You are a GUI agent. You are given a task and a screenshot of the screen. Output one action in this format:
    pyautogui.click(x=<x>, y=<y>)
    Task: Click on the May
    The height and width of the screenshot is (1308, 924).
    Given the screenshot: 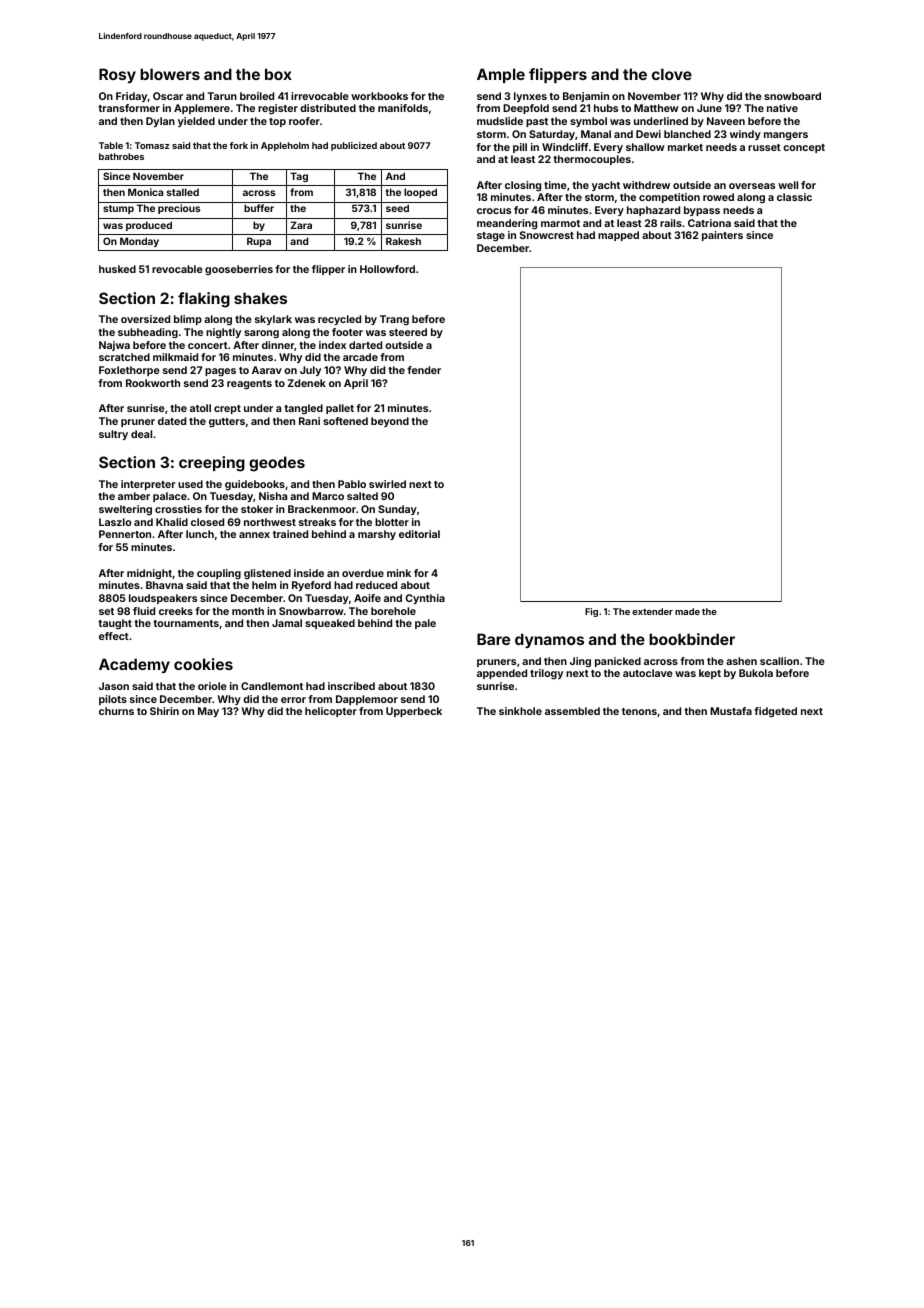 What is the action you would take?
    pyautogui.click(x=208, y=712)
